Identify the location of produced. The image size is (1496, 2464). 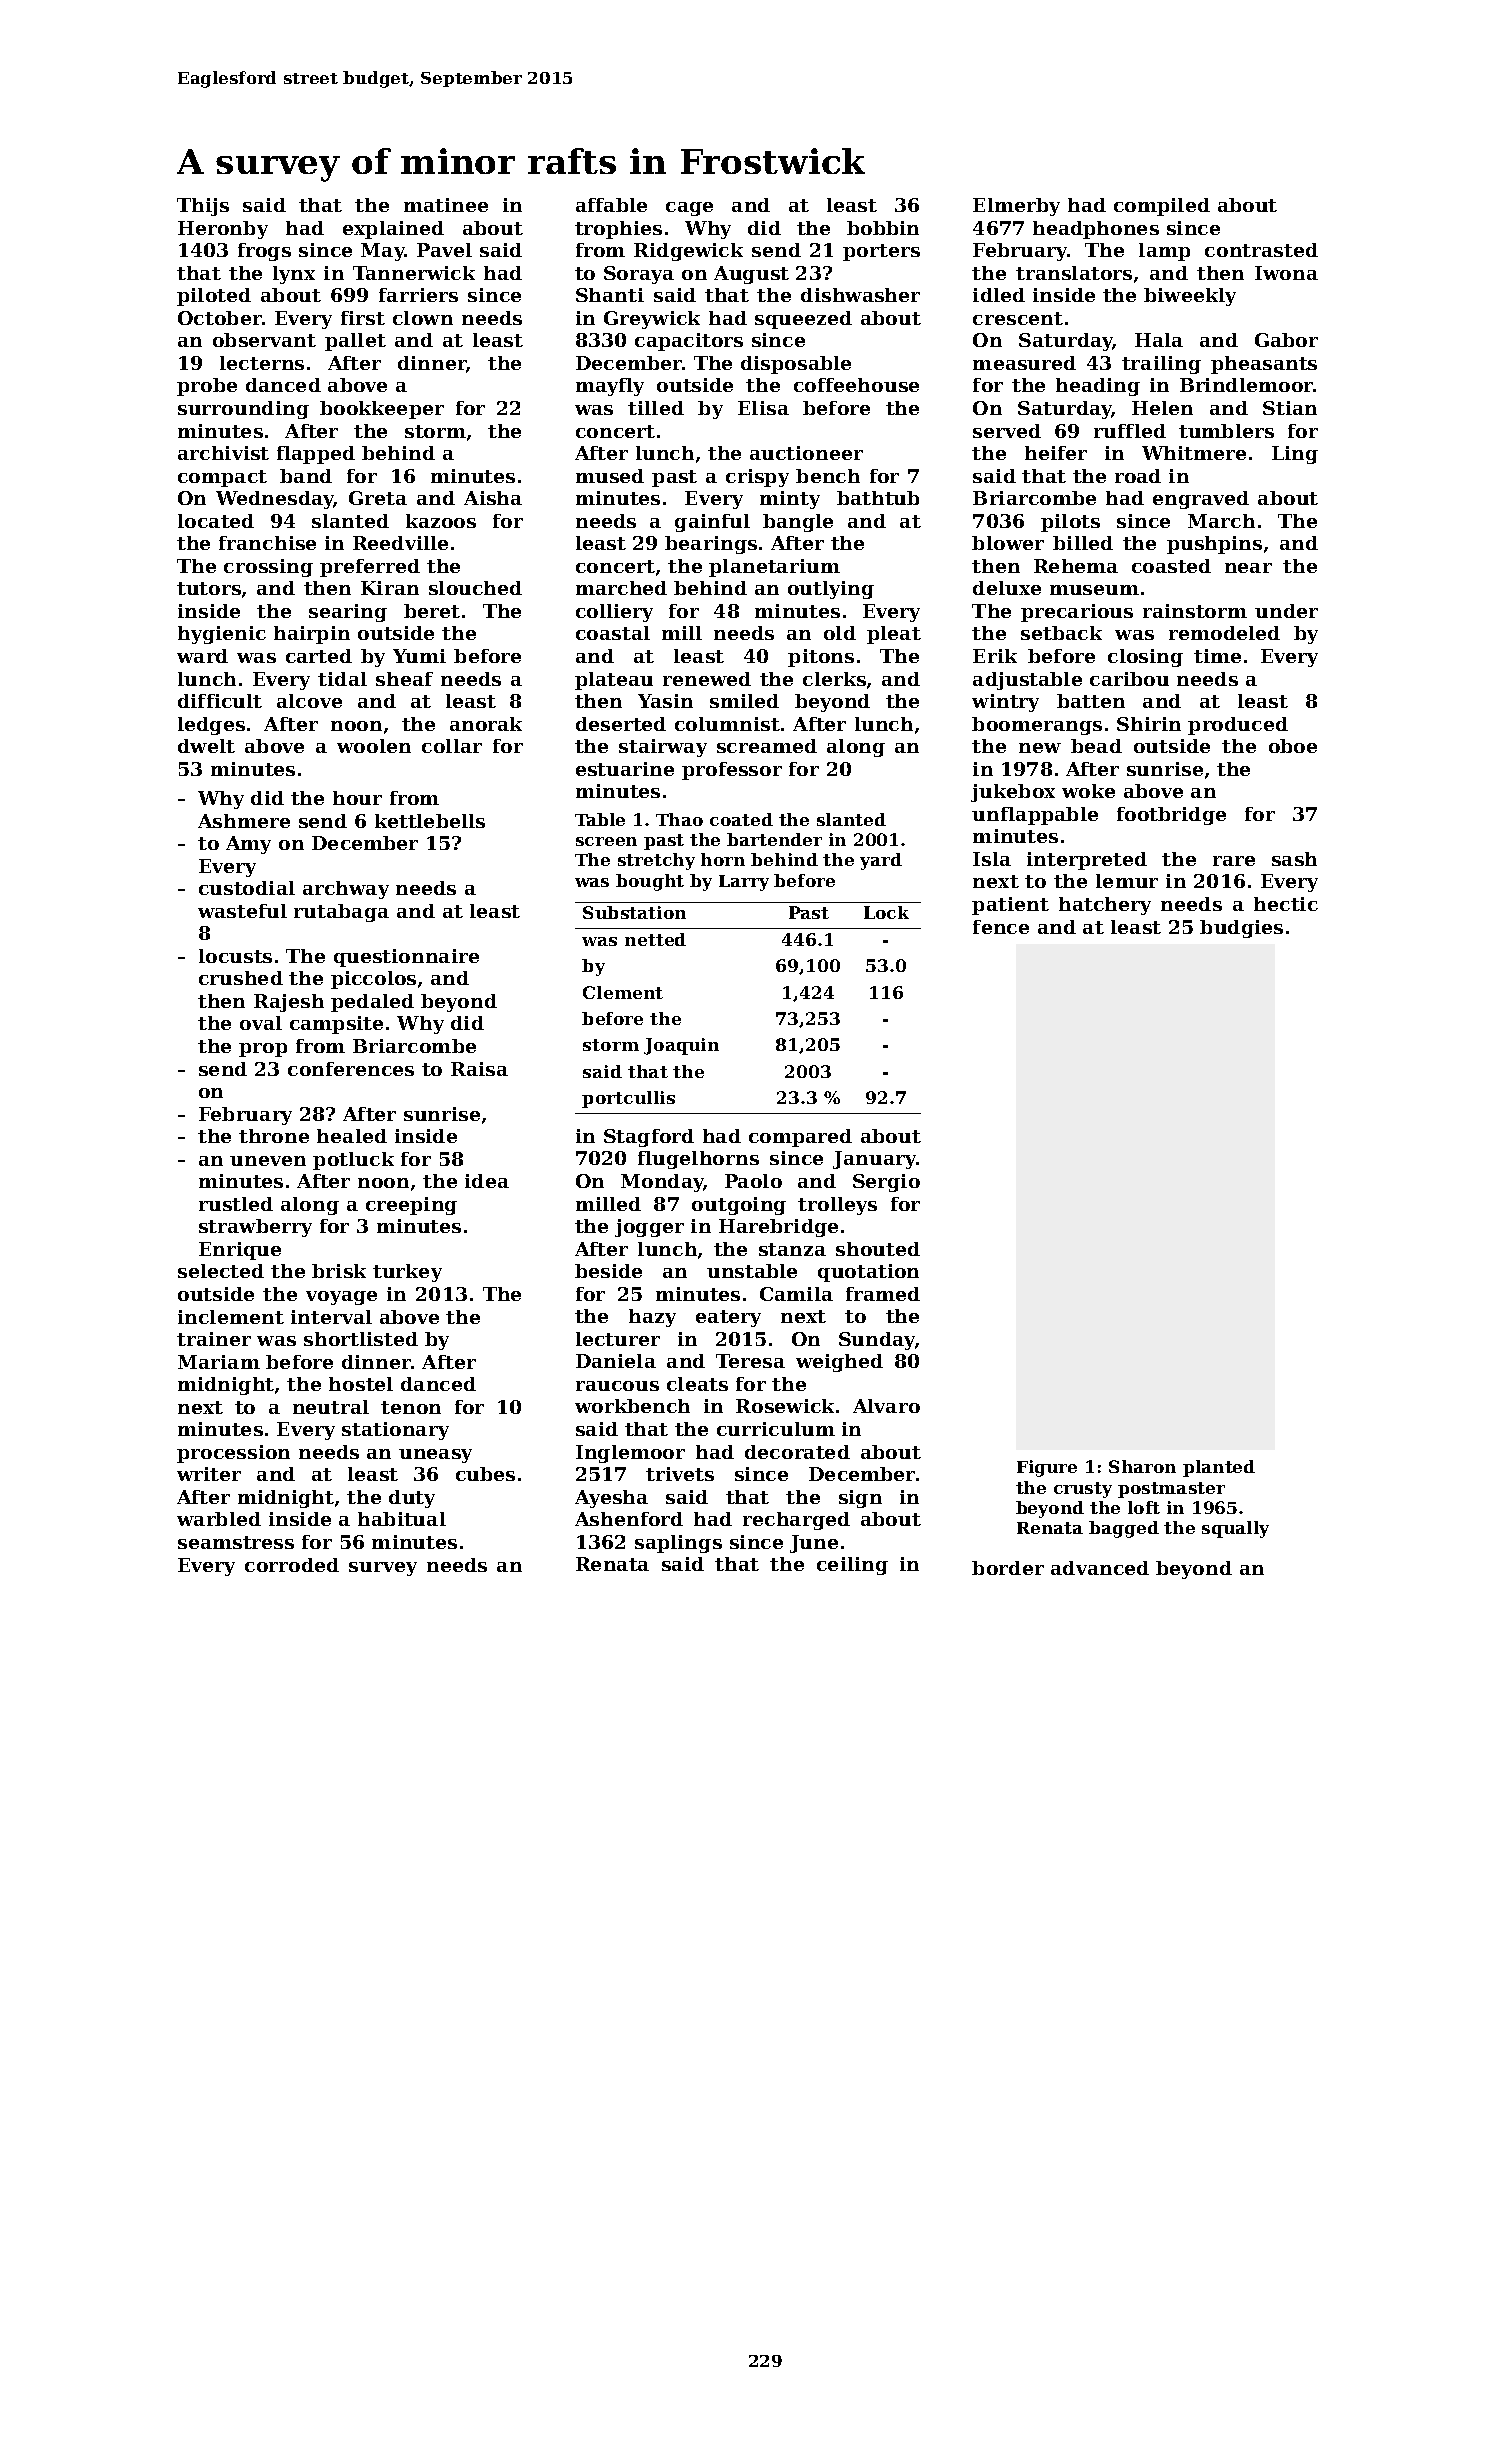
(1238, 726).
